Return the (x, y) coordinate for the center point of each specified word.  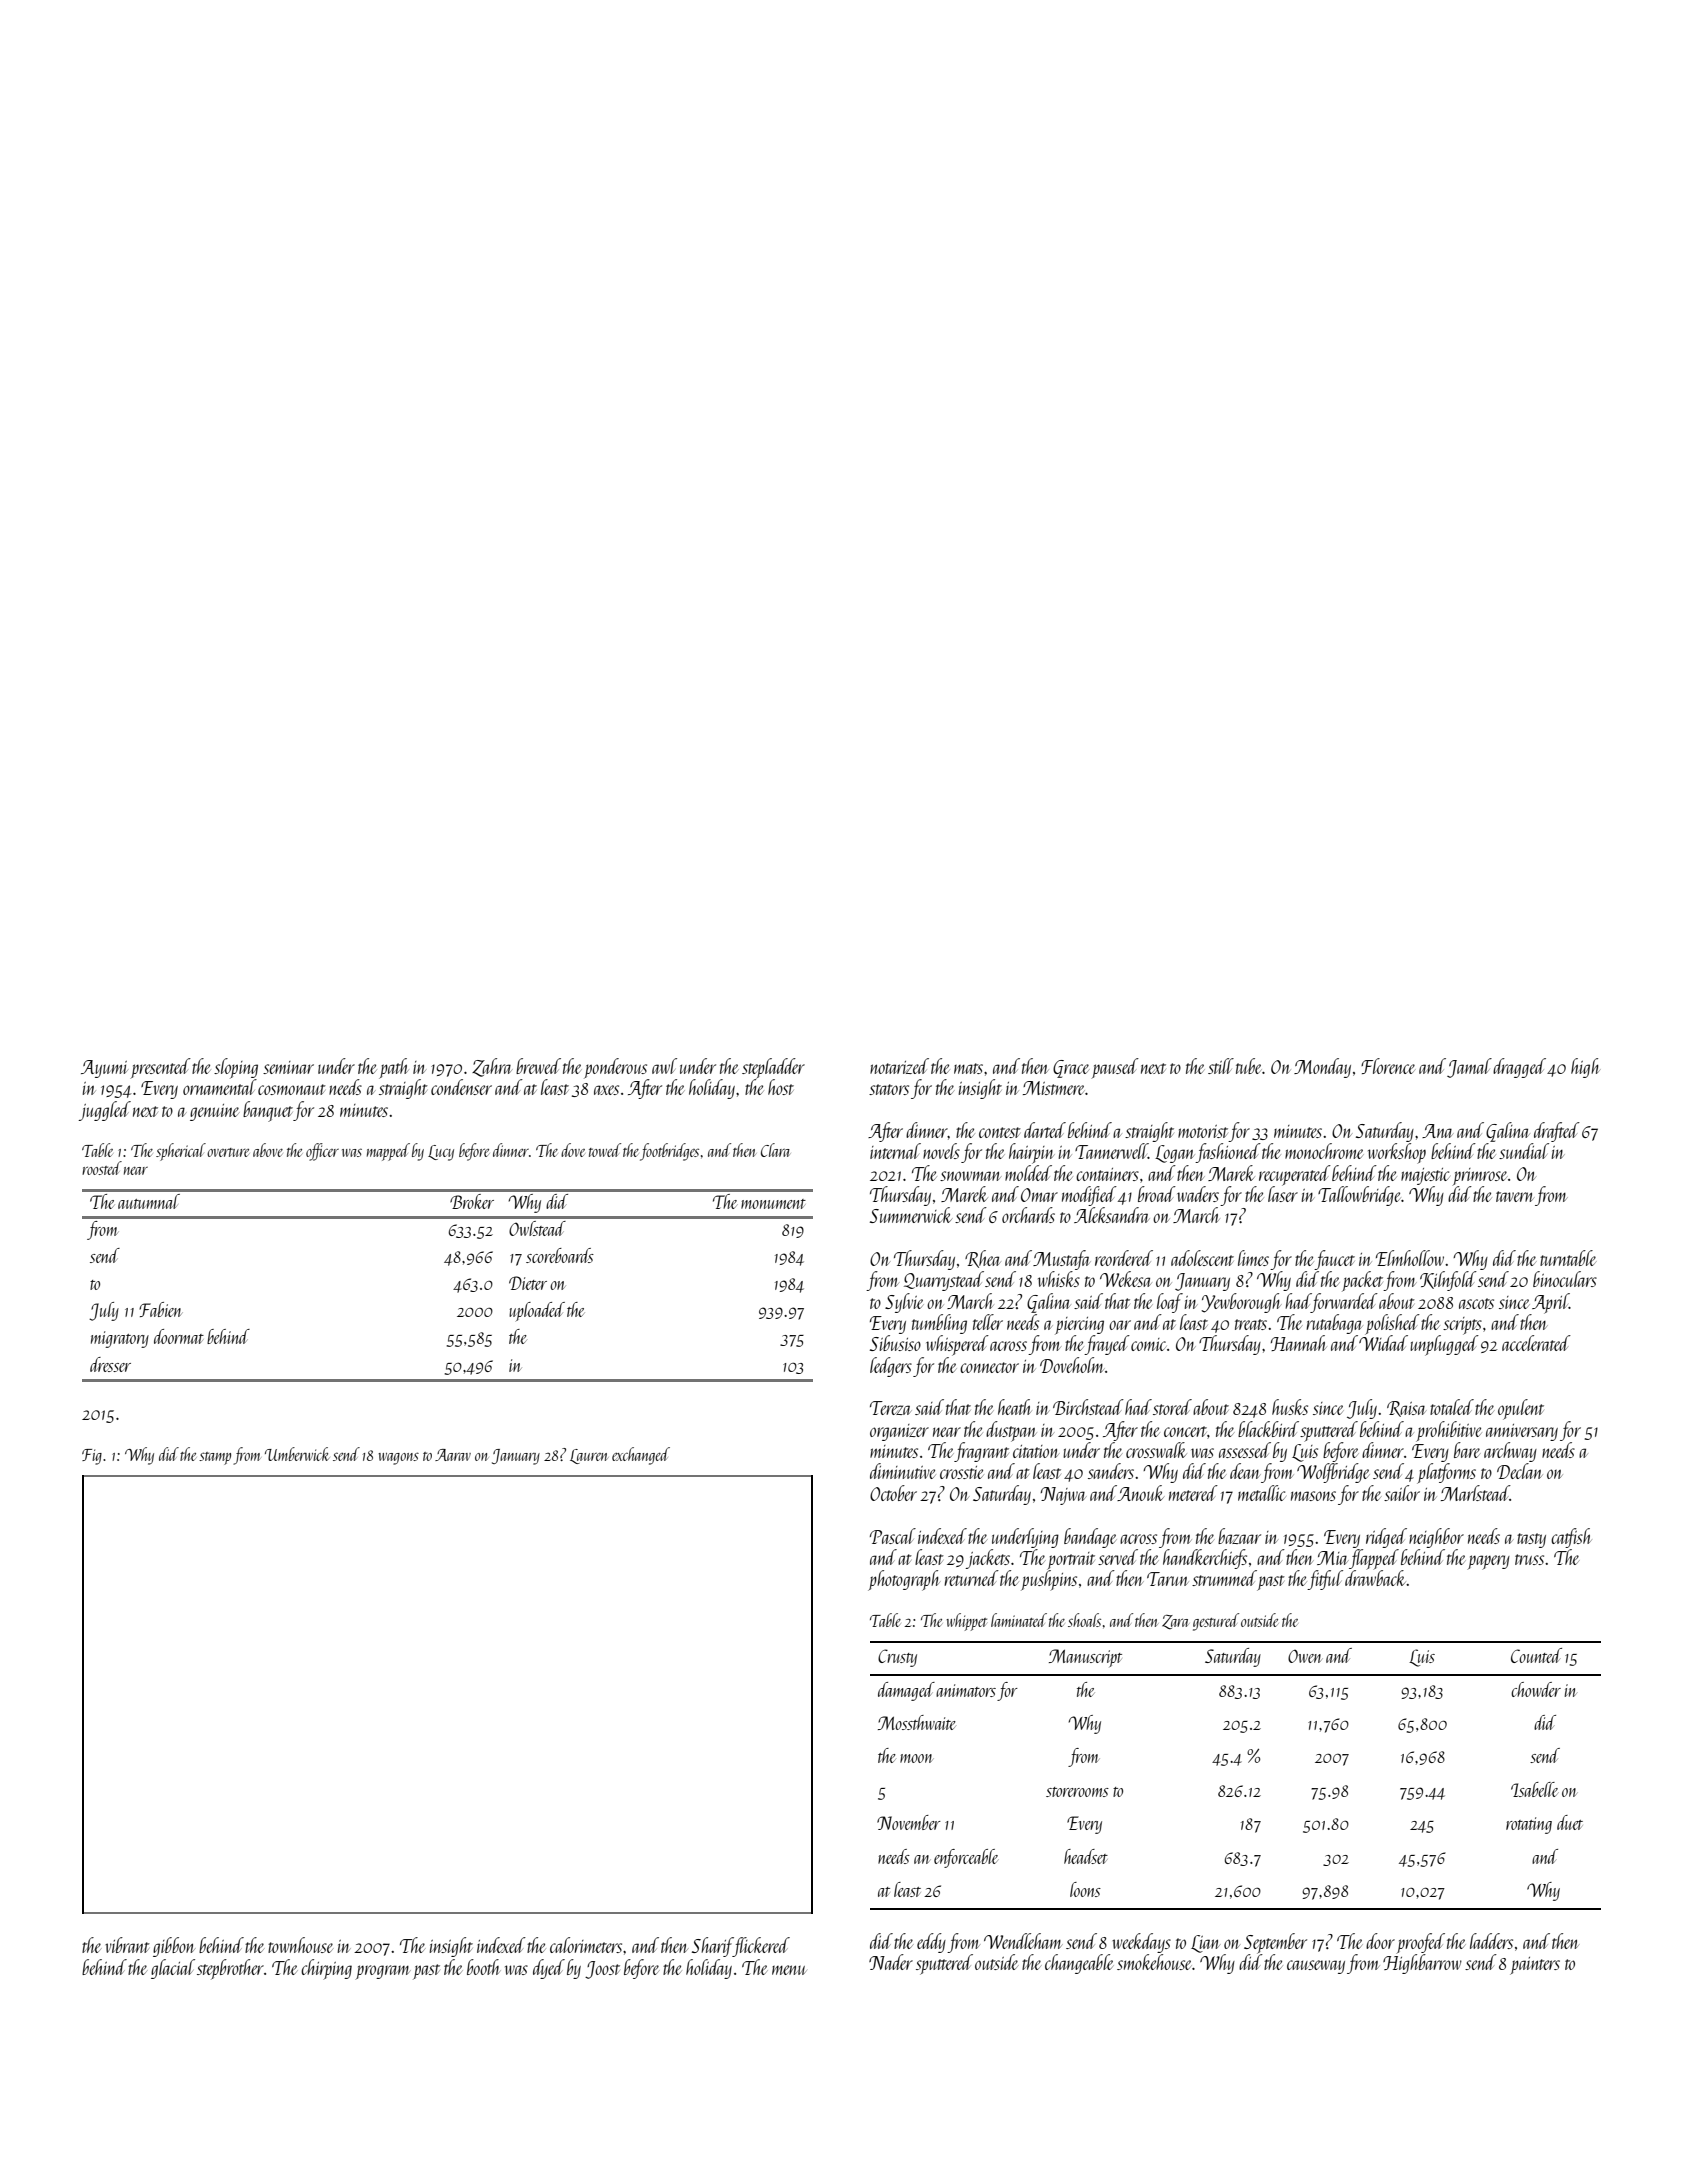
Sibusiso (895, 1343)
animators (966, 1690)
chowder (1536, 1689)
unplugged (1444, 1345)
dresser (110, 1364)
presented (160, 1068)
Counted (1536, 1655)
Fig (92, 1457)
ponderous (615, 1068)
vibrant (127, 1945)
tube (1249, 1066)
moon (916, 1758)
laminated (1019, 1620)
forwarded (1344, 1303)
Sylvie (904, 1303)
